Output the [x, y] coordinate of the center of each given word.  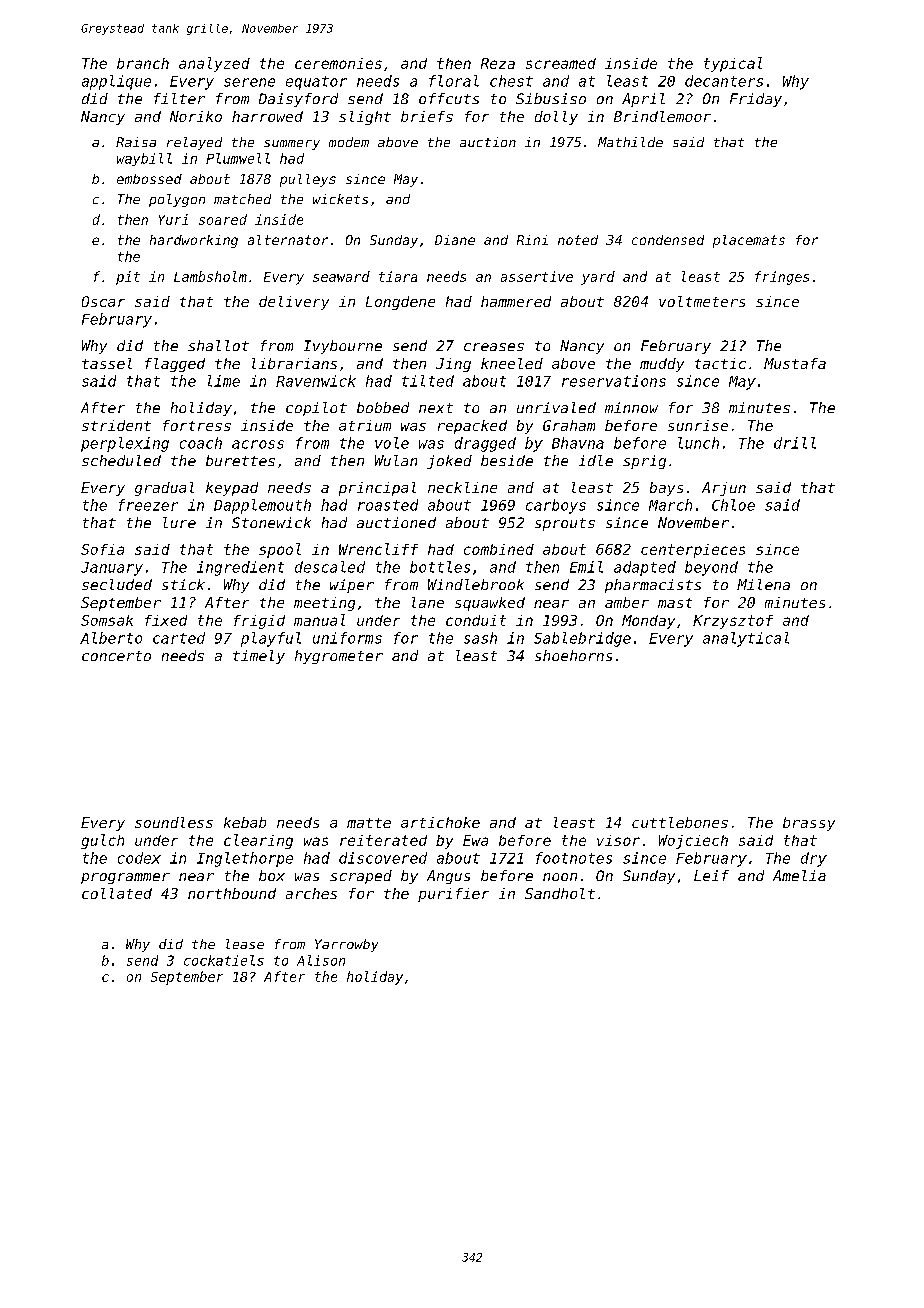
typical [733, 64]
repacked [472, 427]
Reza [498, 63]
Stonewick [271, 522]
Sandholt [560, 893]
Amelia [799, 875]
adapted [645, 568]
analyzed [214, 64]
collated [117, 893]
